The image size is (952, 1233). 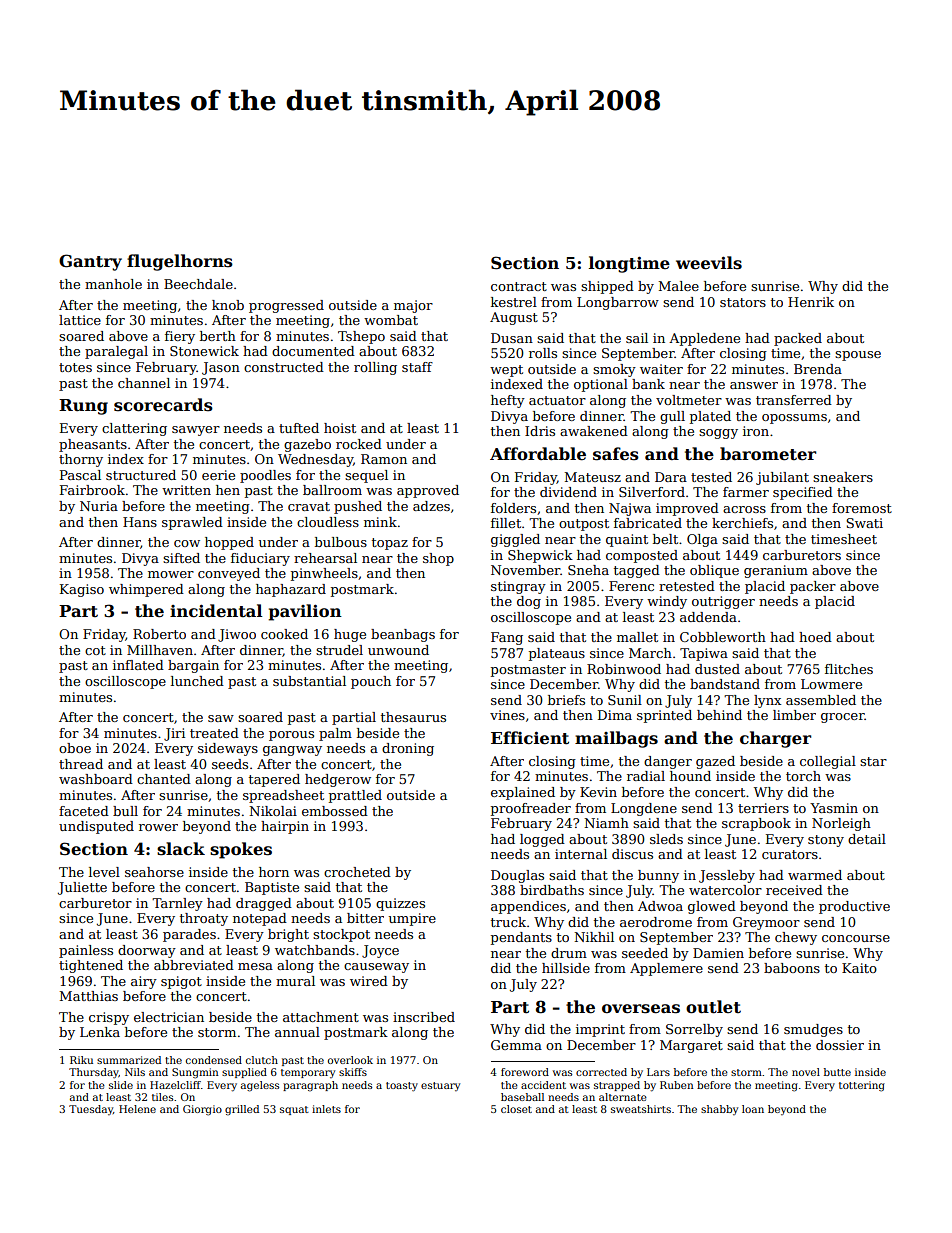 I want to click on weevils, so click(x=709, y=263).
